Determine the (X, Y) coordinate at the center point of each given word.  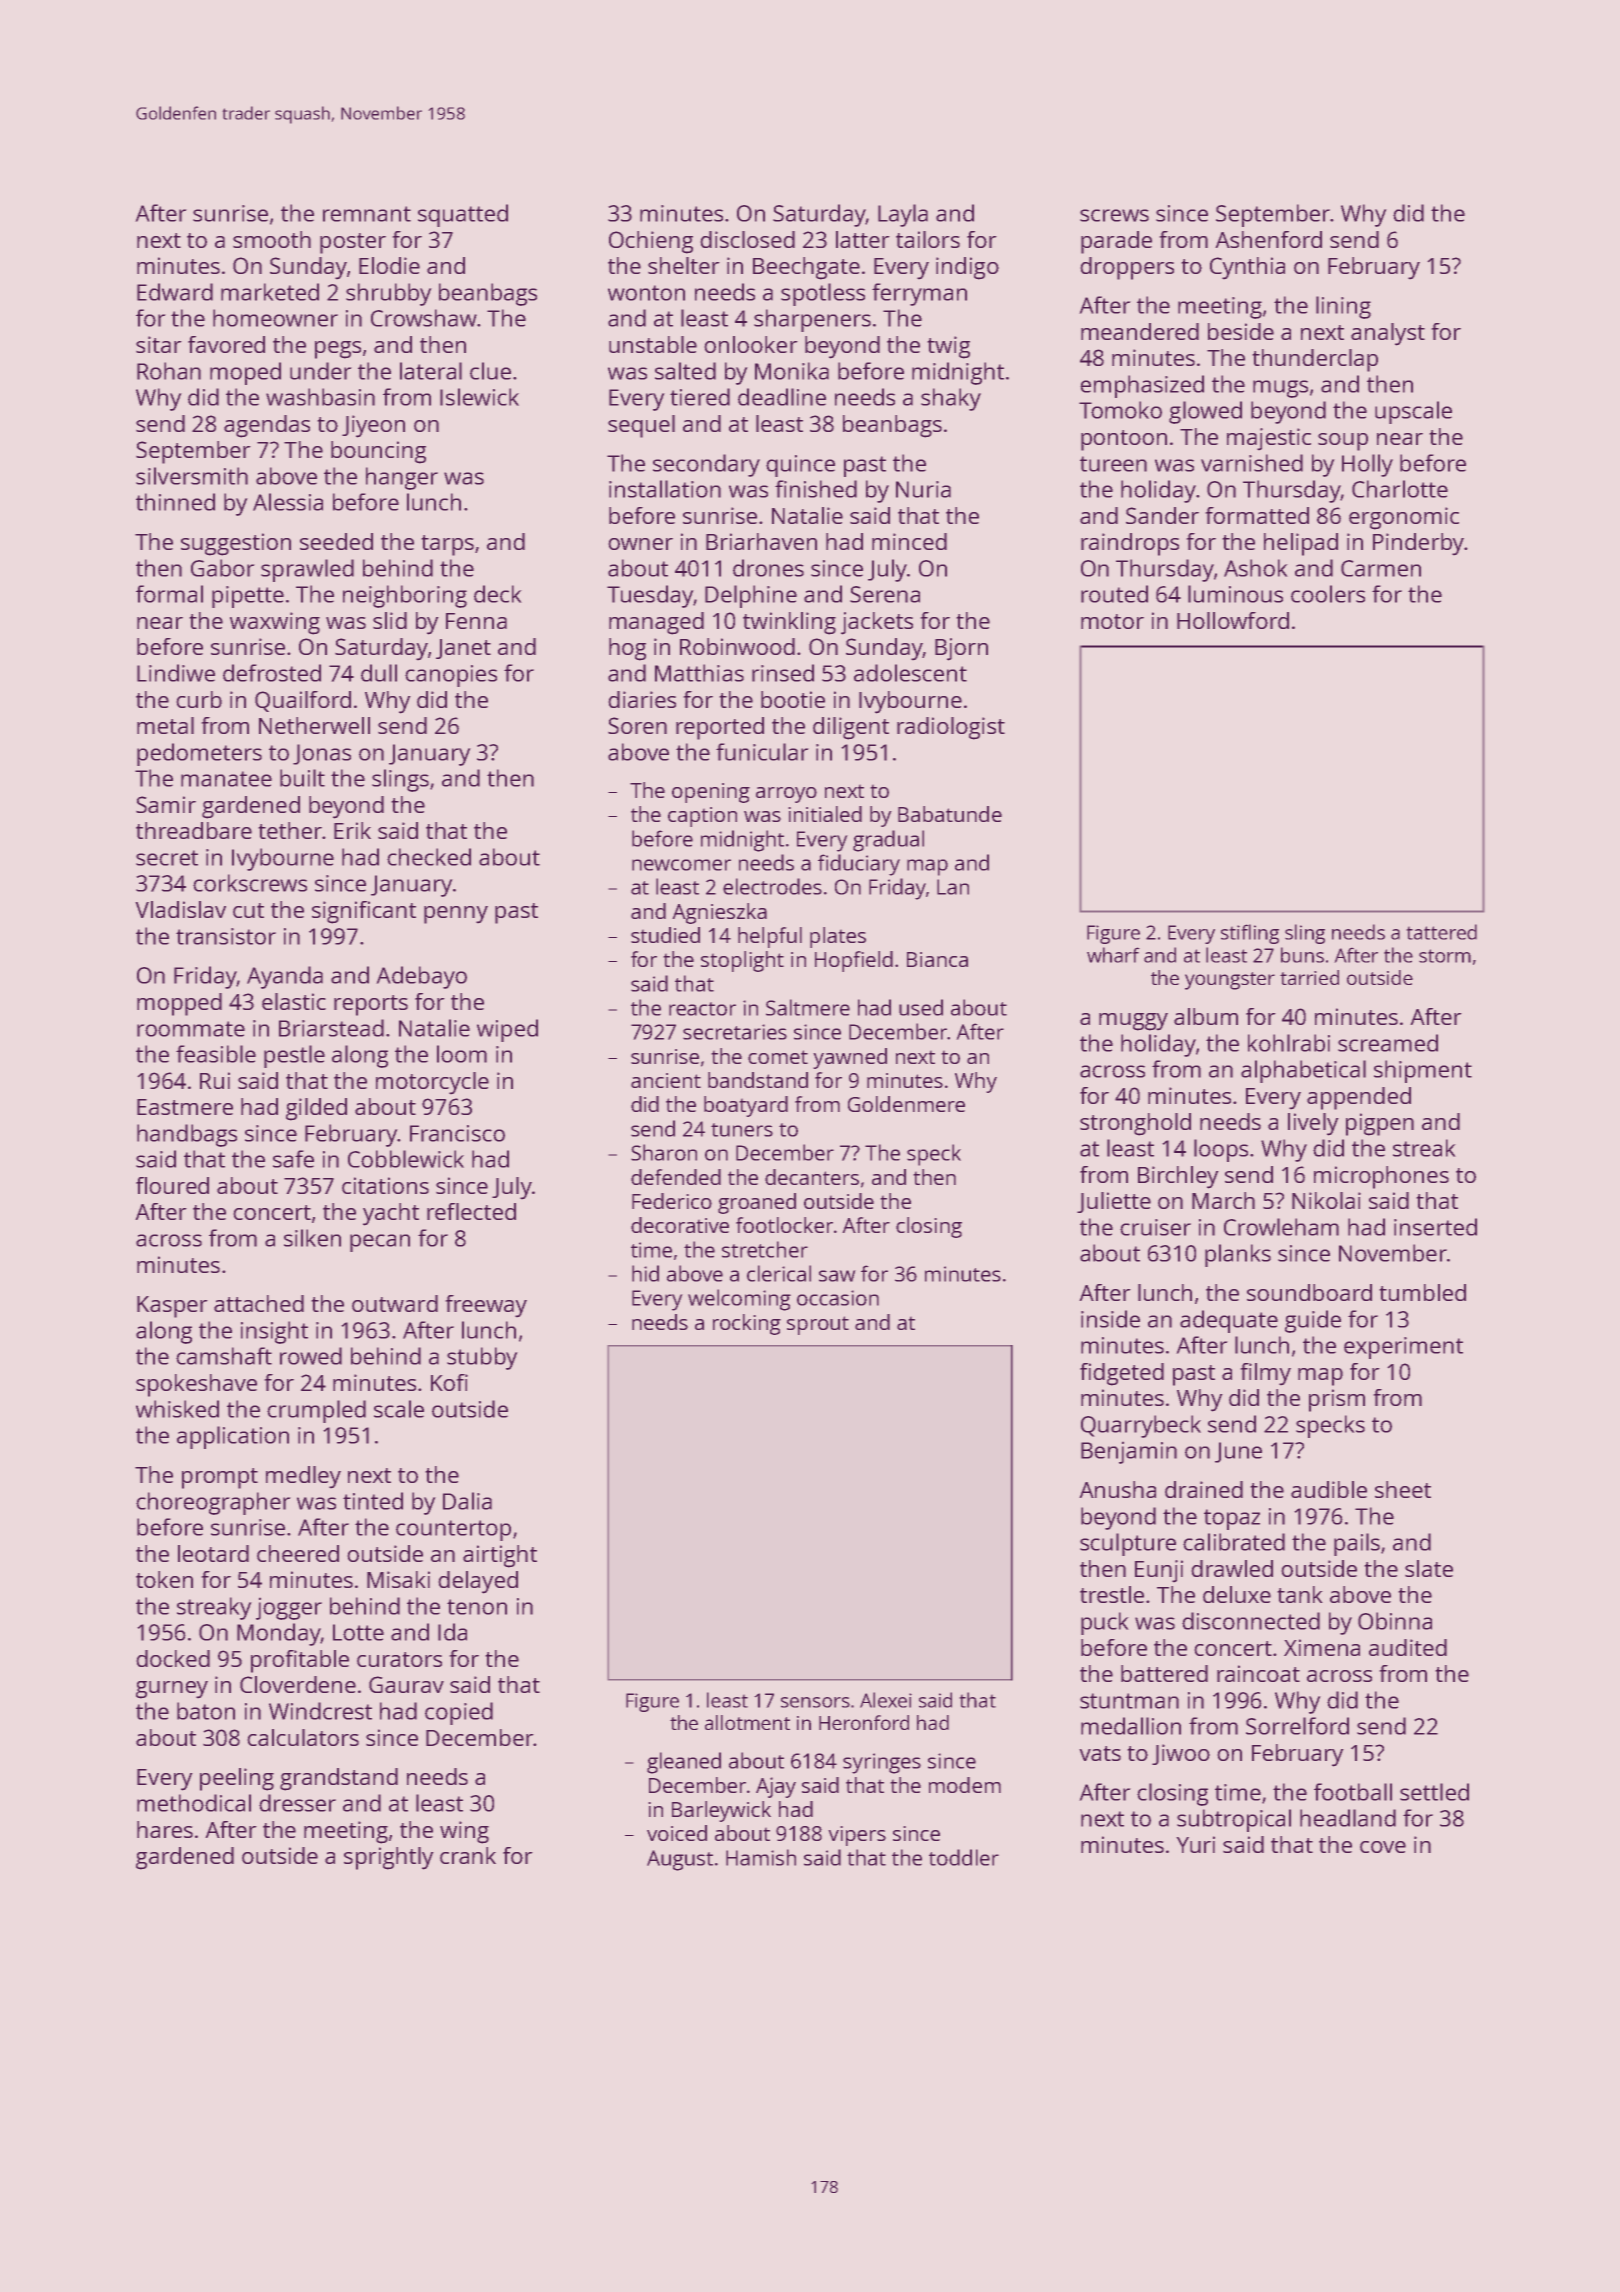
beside (1241, 331)
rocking (747, 1324)
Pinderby (1418, 544)
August (680, 1860)
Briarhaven (761, 541)
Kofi (449, 1382)
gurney (172, 1690)
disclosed (747, 239)
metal (165, 725)
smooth (272, 239)
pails (1357, 1544)
